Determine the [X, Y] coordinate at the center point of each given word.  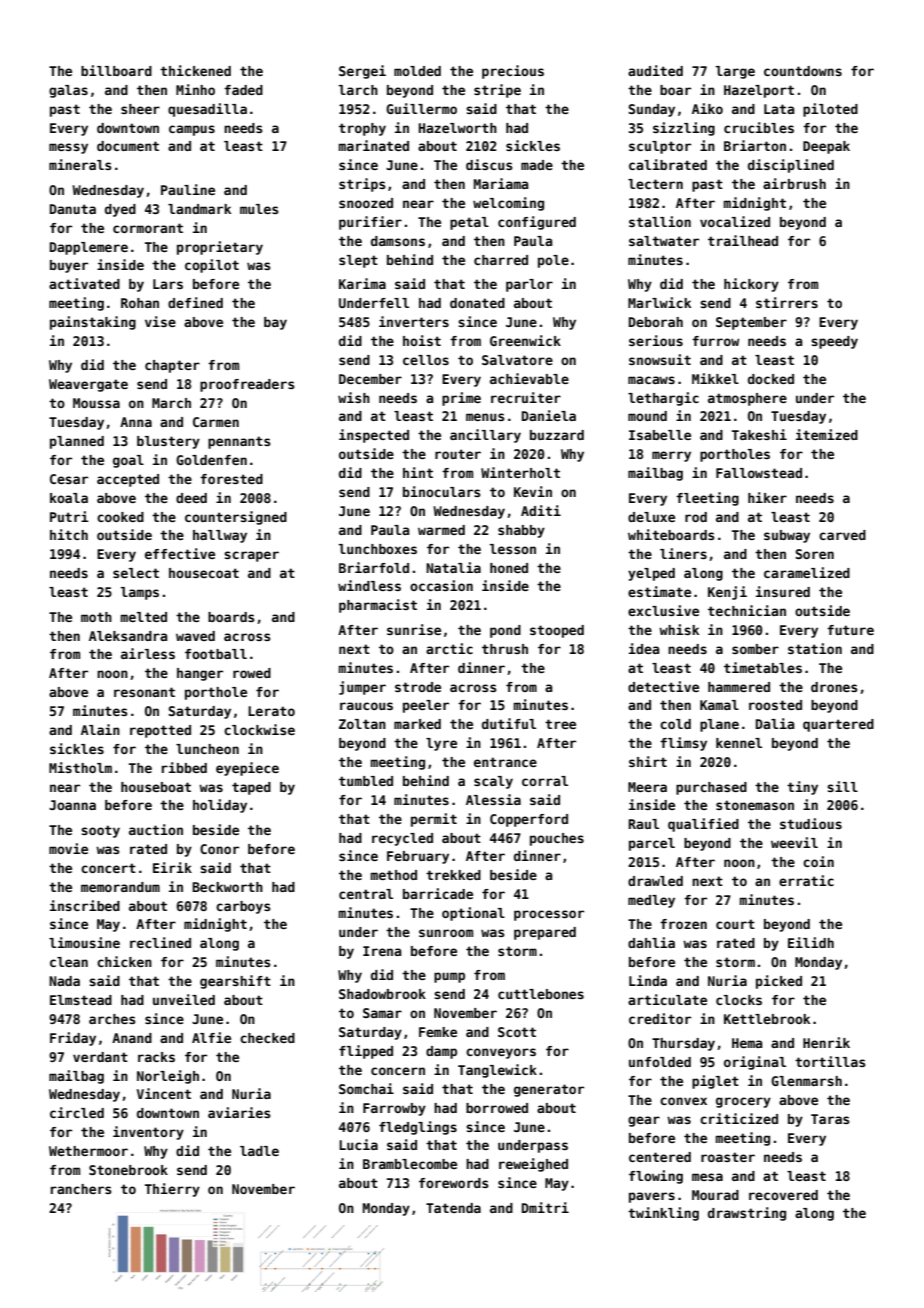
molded [417, 71]
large [735, 72]
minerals [80, 164]
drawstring [747, 1214]
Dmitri [545, 1207]
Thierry [172, 1190]
